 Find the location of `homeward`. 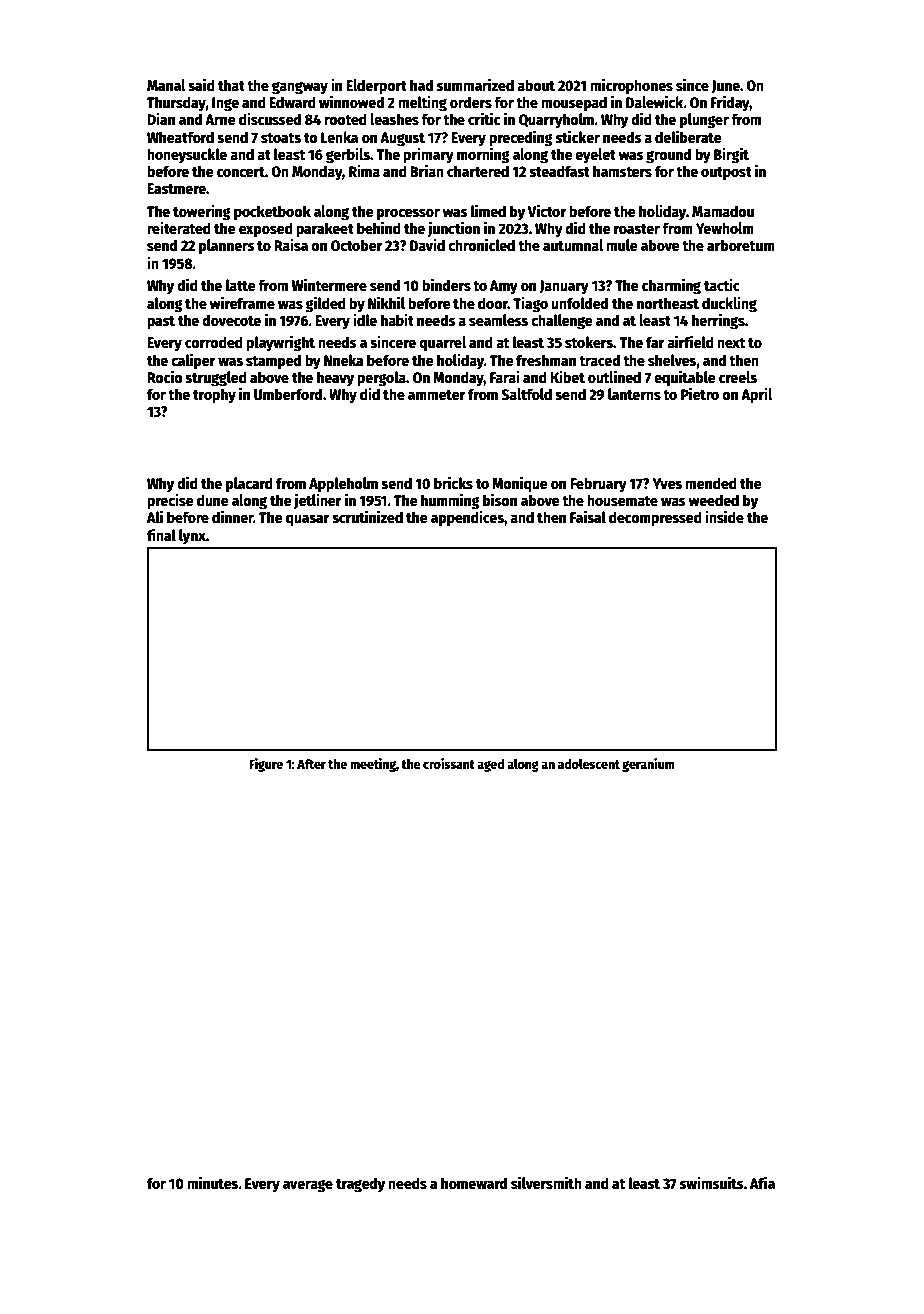

homeward is located at coordinates (474, 1183).
